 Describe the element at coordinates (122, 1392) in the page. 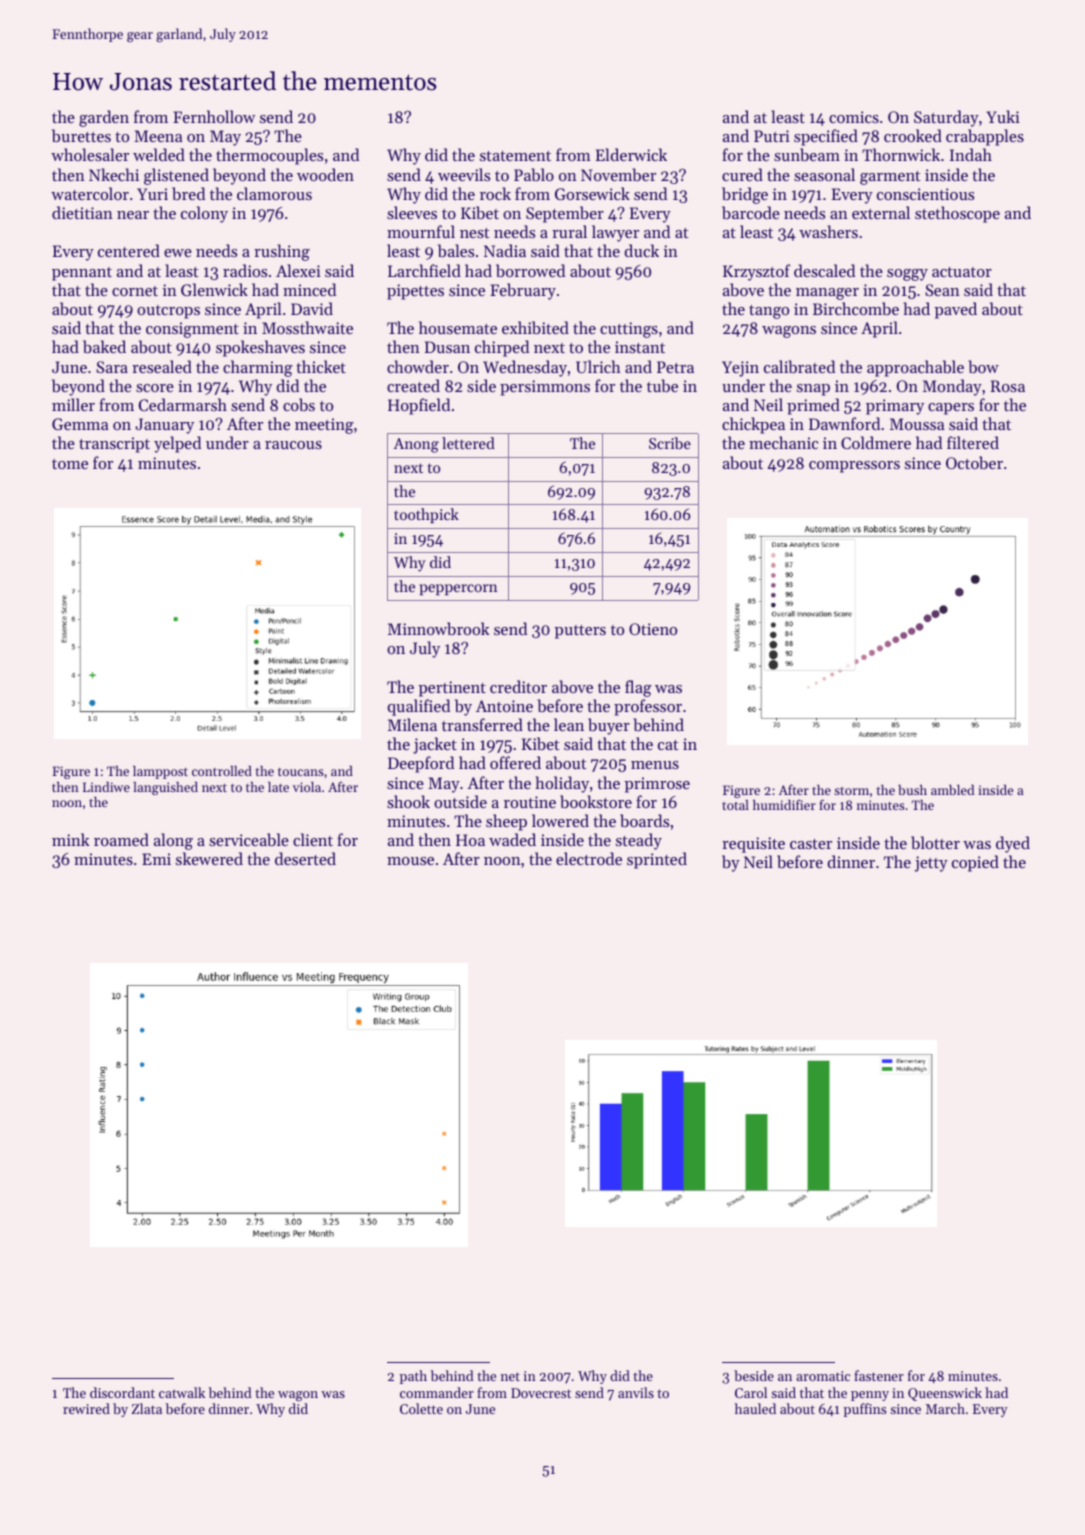

I see `discordant` at that location.
